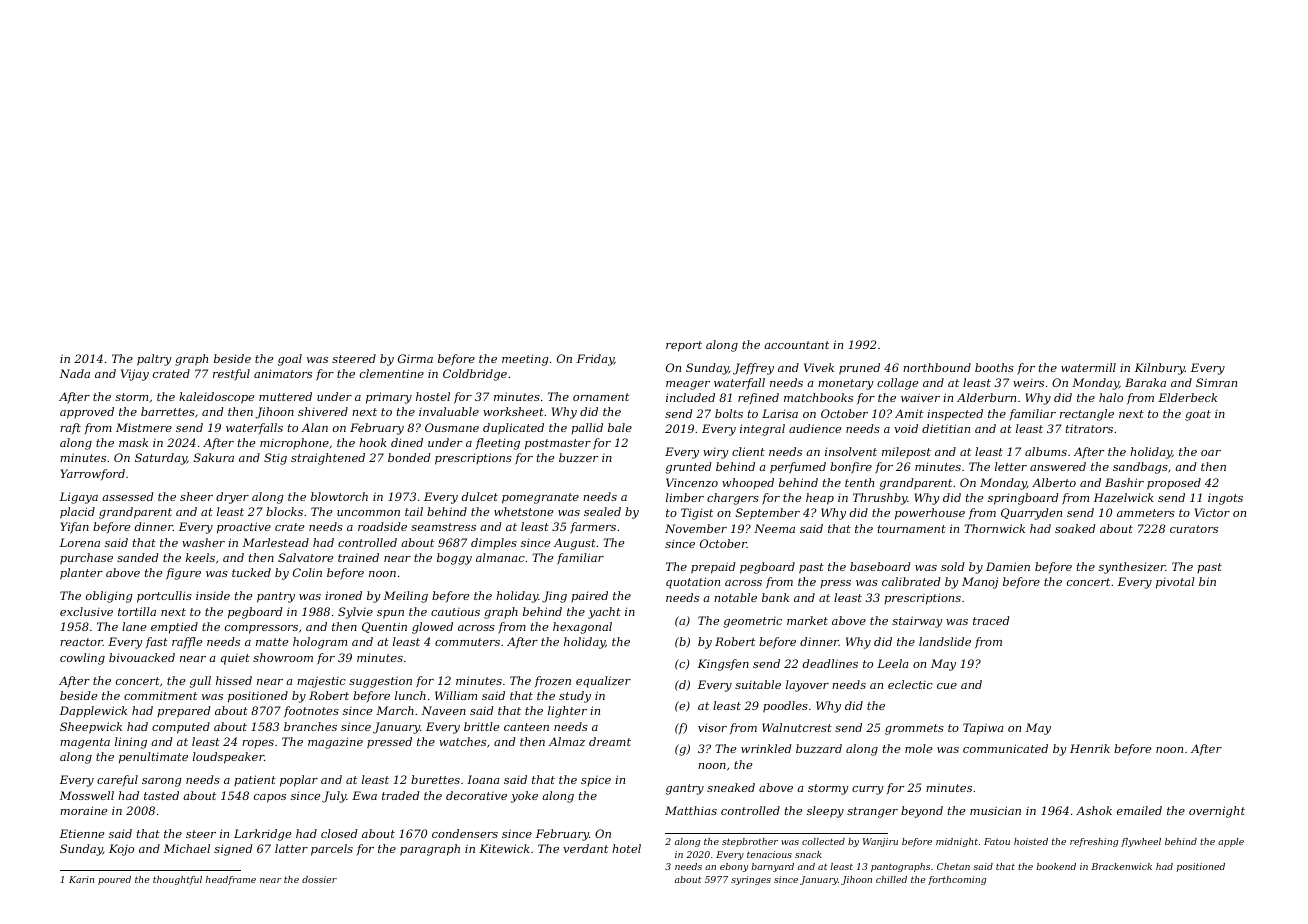 This screenshot has height=924, width=1308. I want to click on heap, so click(820, 499).
